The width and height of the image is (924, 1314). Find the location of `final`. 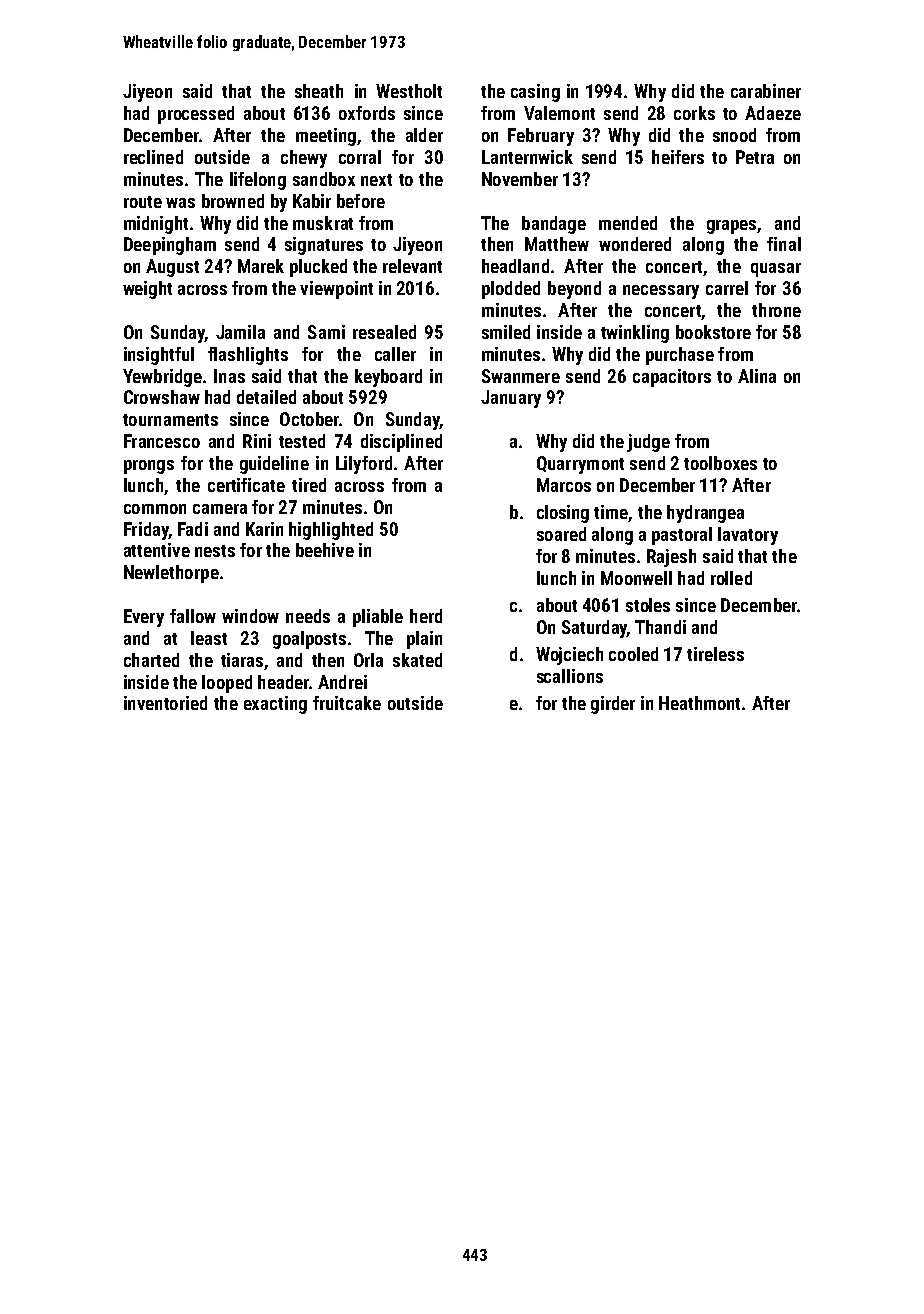

final is located at coordinates (784, 244).
